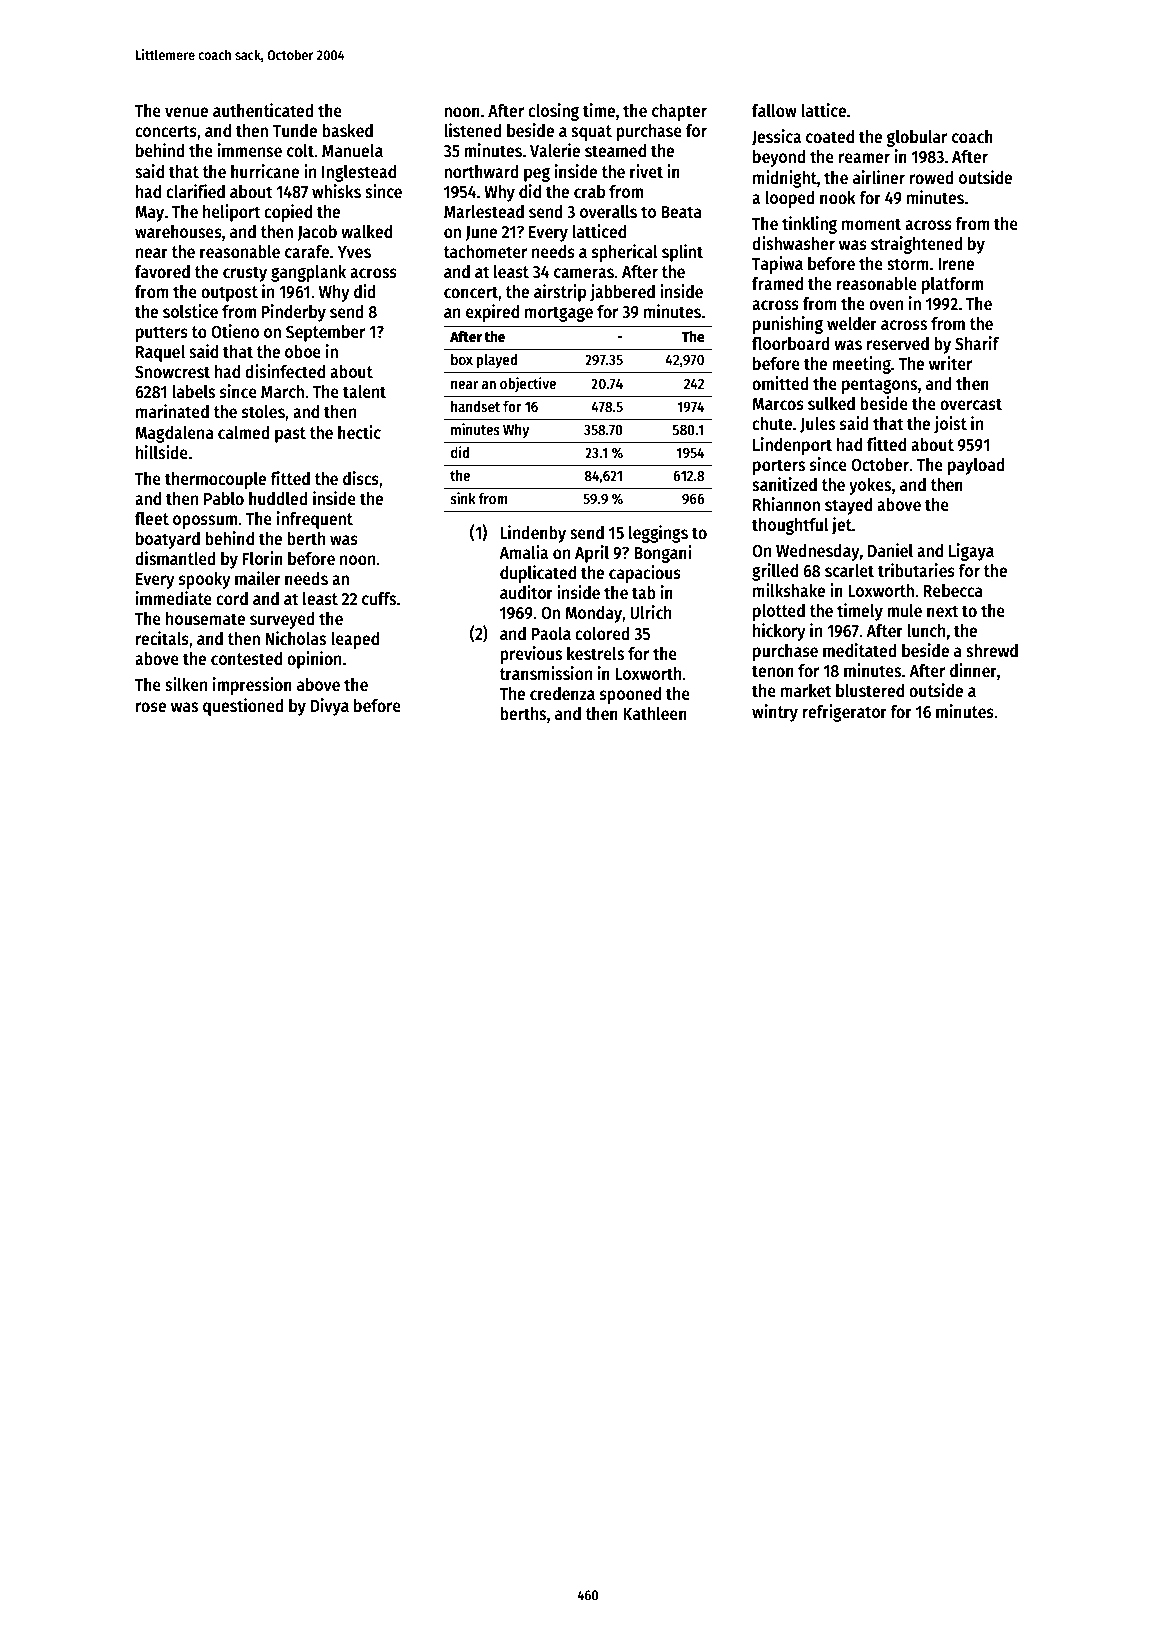  I want to click on Ulrich, so click(650, 612).
